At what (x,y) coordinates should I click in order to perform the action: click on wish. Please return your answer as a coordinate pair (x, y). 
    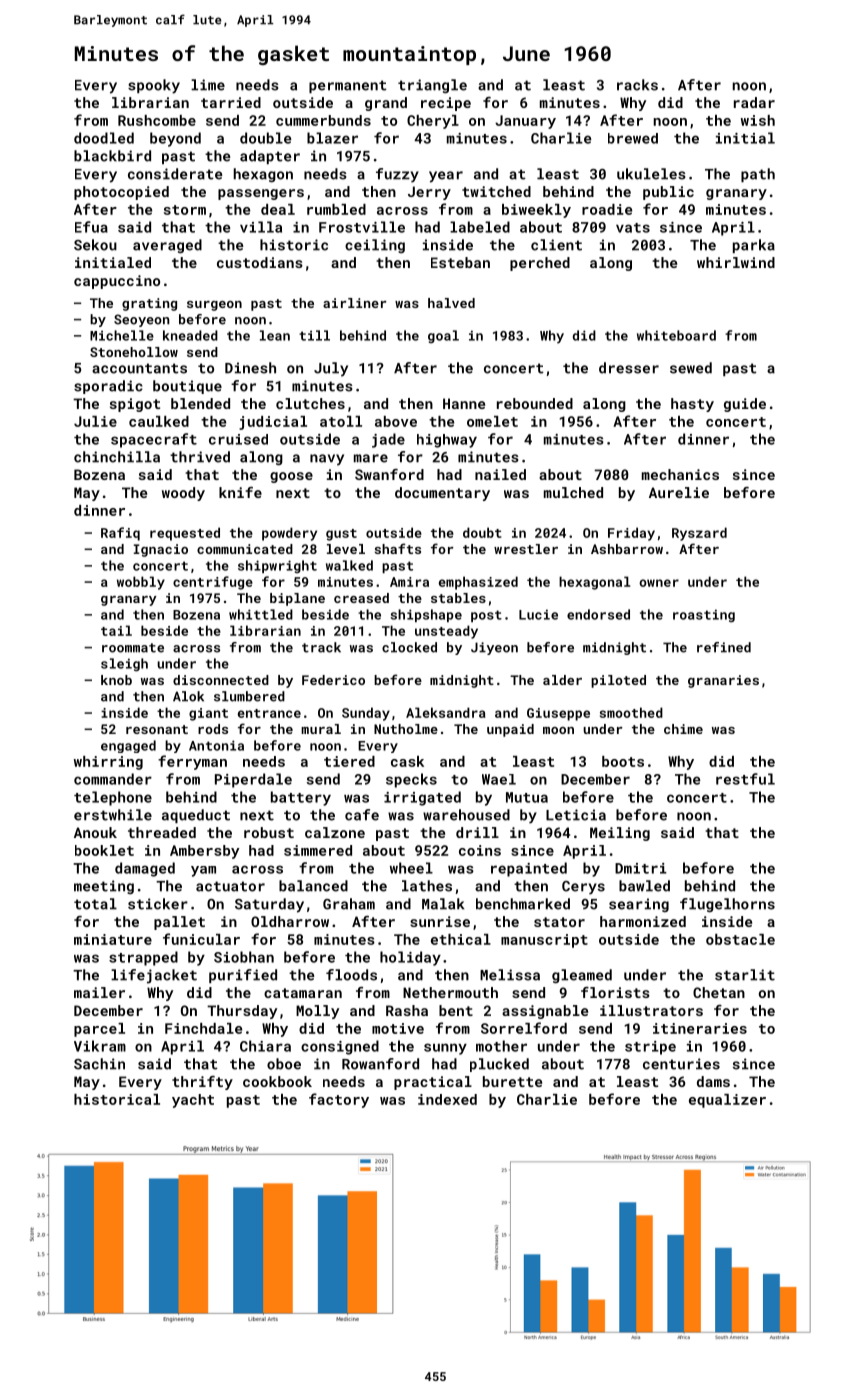
    Looking at the image, I should click on (758, 120).
